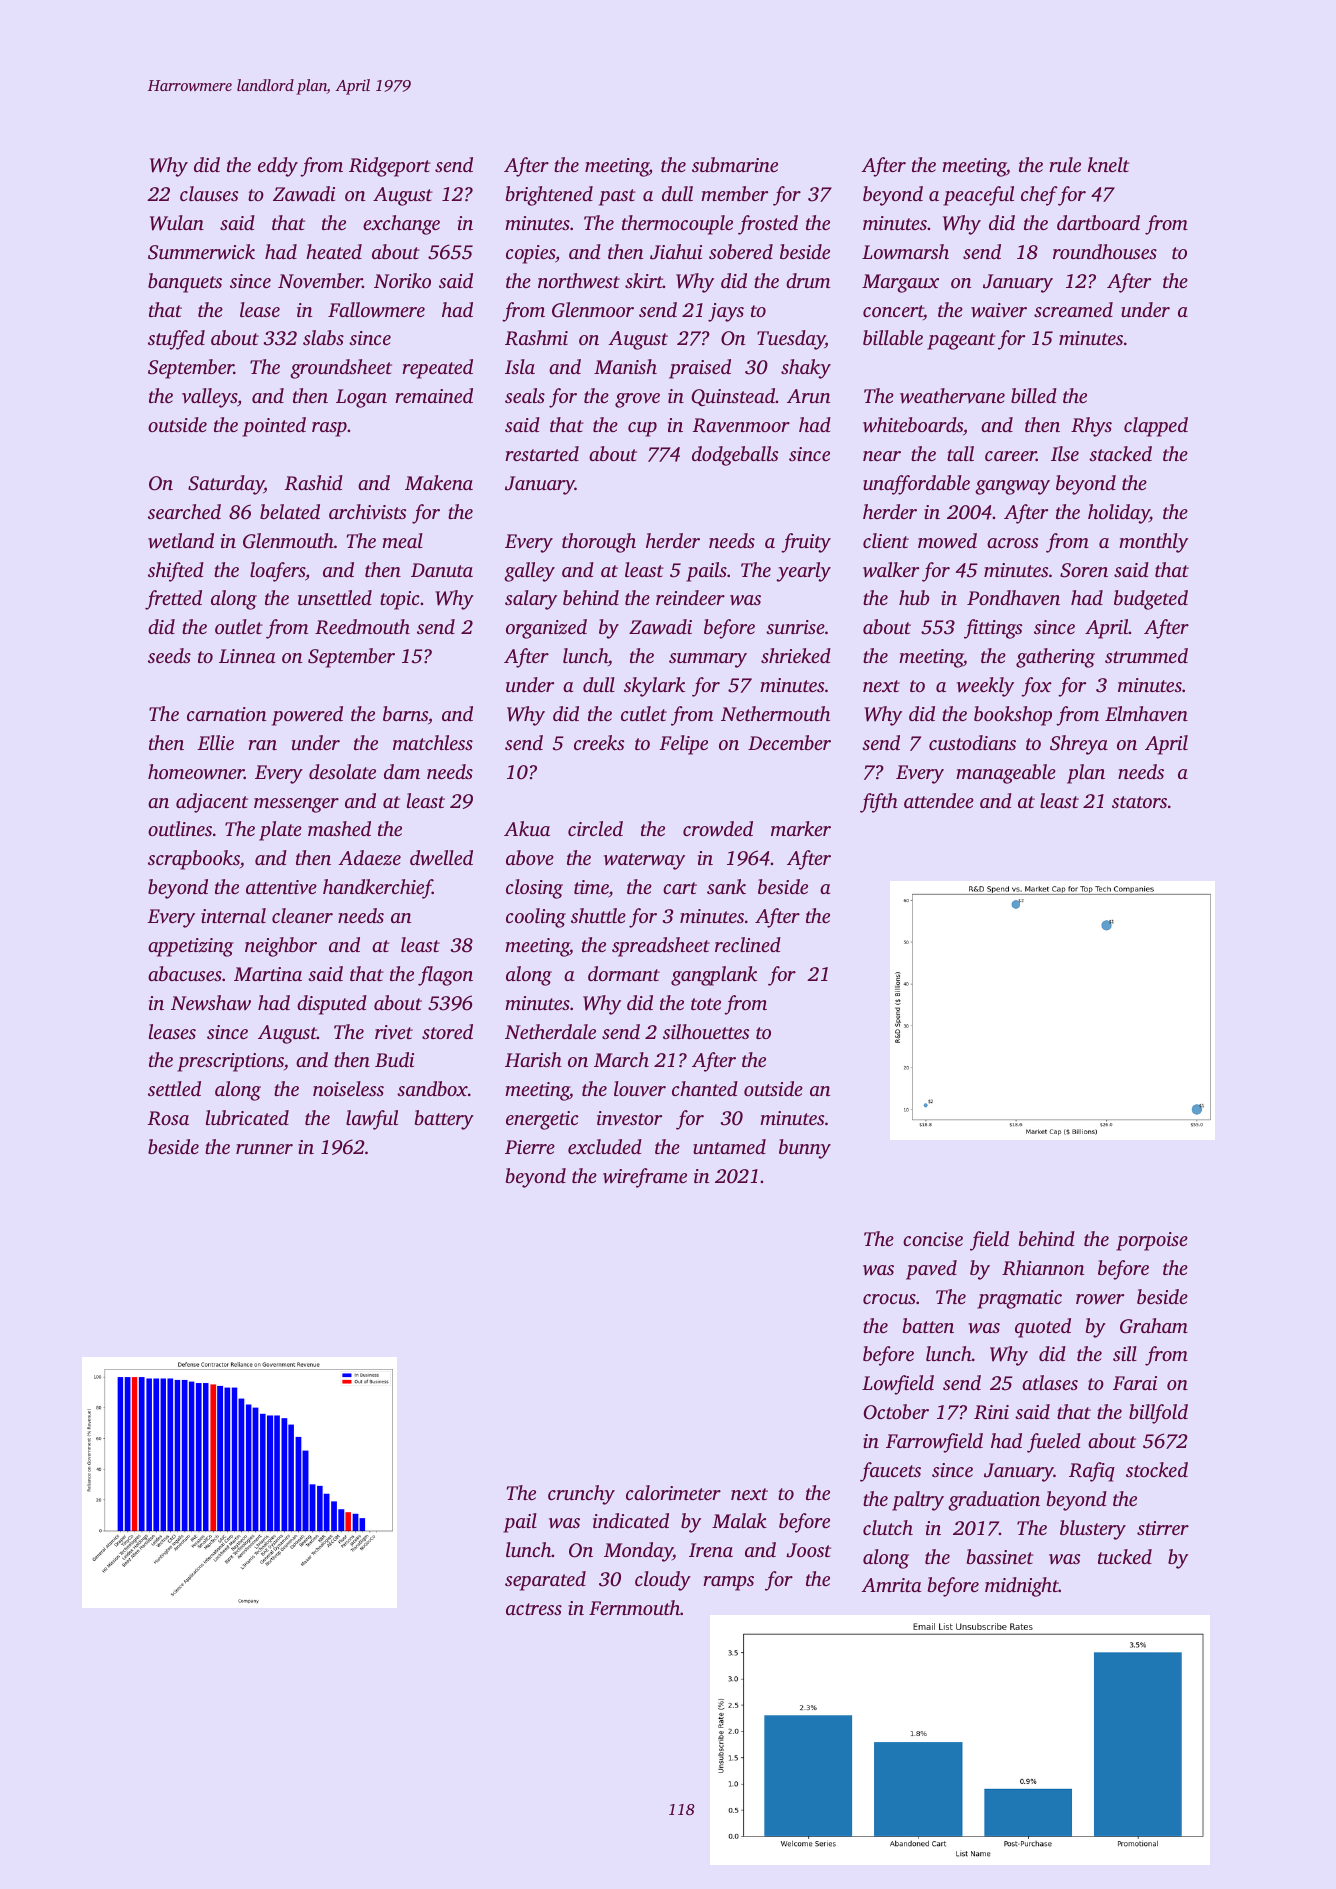 This screenshot has width=1336, height=1889. Describe the element at coordinates (264, 1149) in the screenshot. I see `runner` at that location.
